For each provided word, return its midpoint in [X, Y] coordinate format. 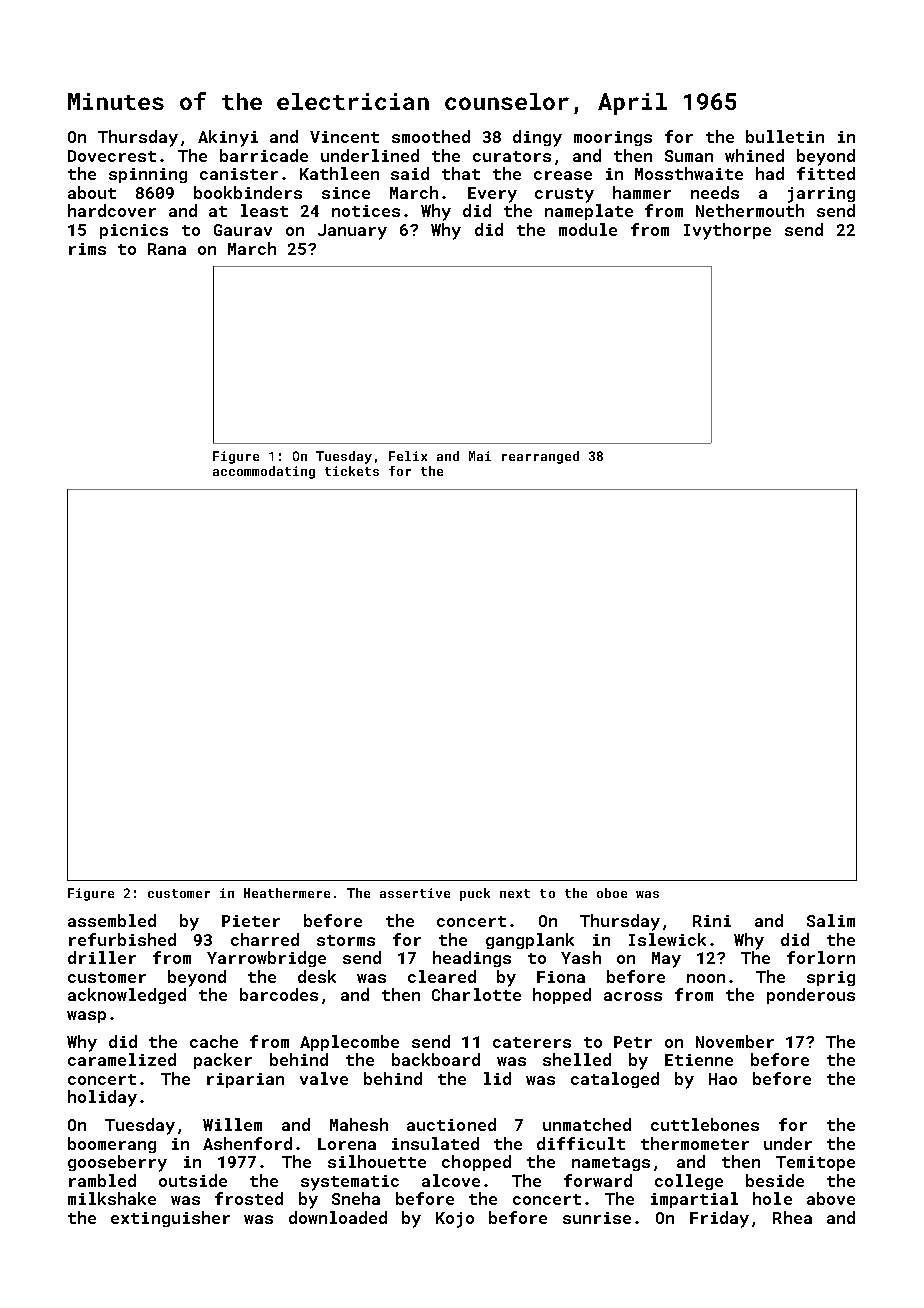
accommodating [264, 472]
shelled [577, 1059]
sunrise [597, 1218]
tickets [352, 471]
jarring [821, 195]
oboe [612, 893]
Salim [831, 920]
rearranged [540, 457]
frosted [249, 1198]
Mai [480, 456]
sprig [831, 978]
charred [265, 939]
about [92, 192]
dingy [537, 138]
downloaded [338, 1217]
